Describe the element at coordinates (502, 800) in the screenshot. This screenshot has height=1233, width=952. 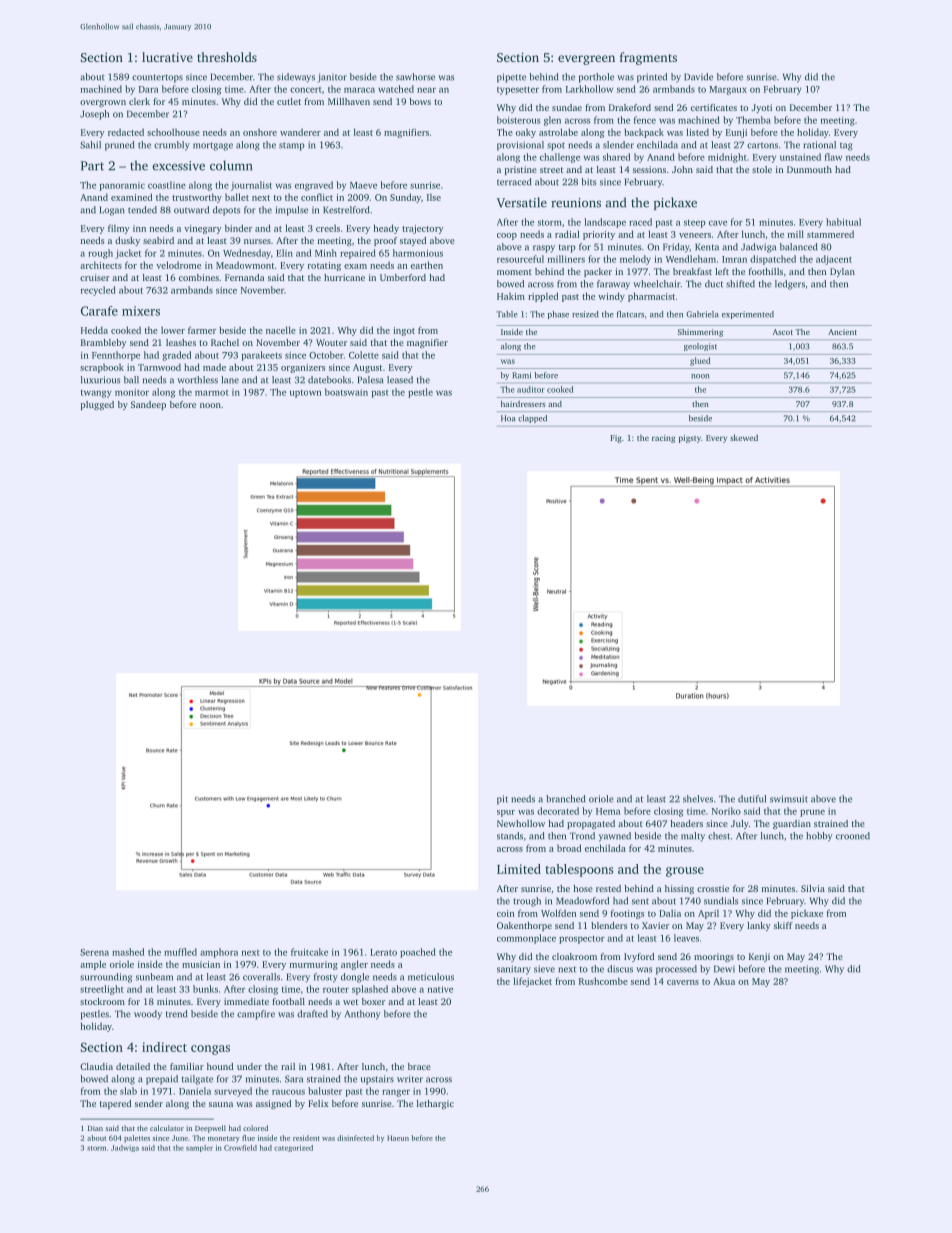
I see `pit` at that location.
